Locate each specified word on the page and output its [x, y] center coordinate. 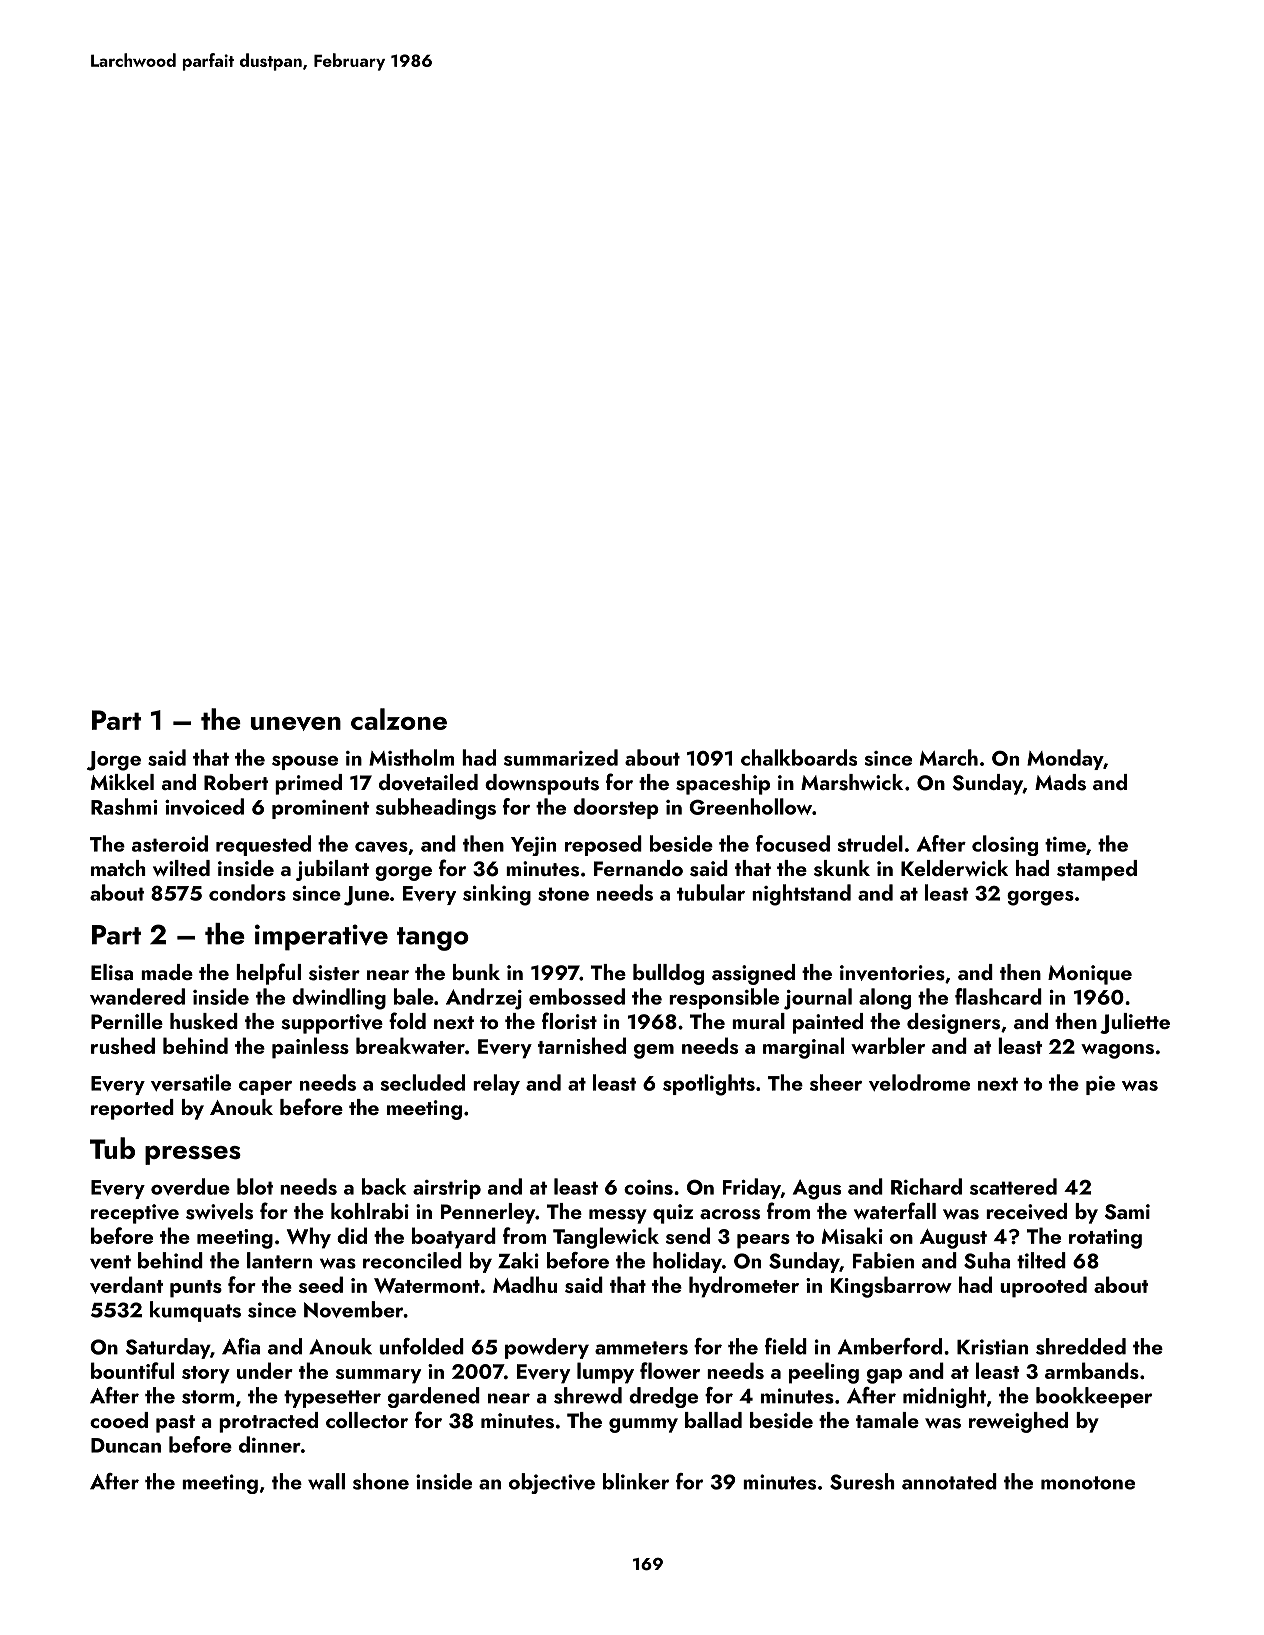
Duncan [126, 1445]
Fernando [638, 868]
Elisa [112, 972]
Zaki [518, 1260]
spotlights [709, 1085]
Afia [241, 1346]
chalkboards [799, 757]
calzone [399, 719]
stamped [1097, 870]
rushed [123, 1045]
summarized [561, 757]
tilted [1041, 1260]
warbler [888, 1045]
